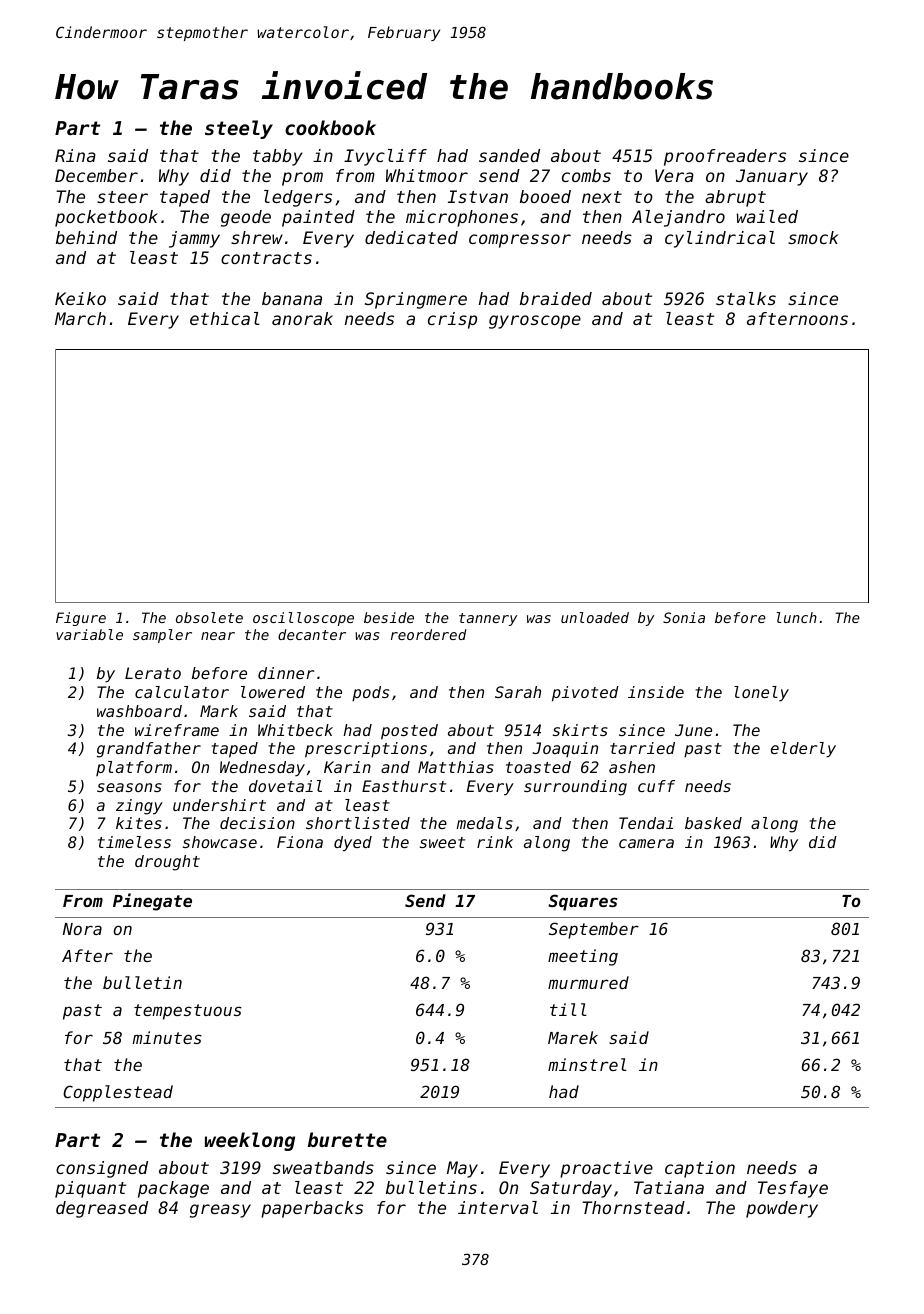  Describe the element at coordinates (535, 322) in the screenshot. I see `gyroscope` at that location.
